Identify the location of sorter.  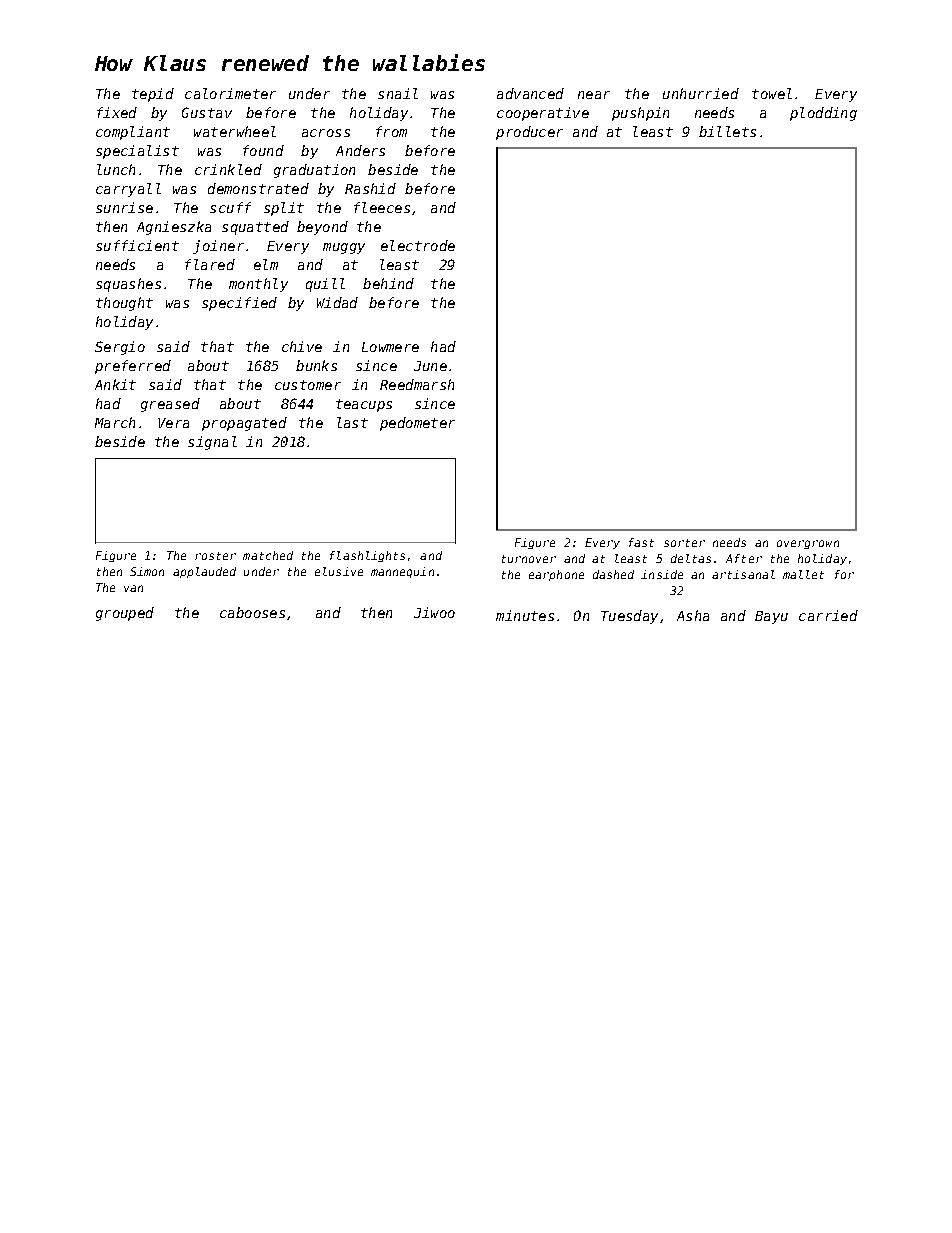
(684, 543).
